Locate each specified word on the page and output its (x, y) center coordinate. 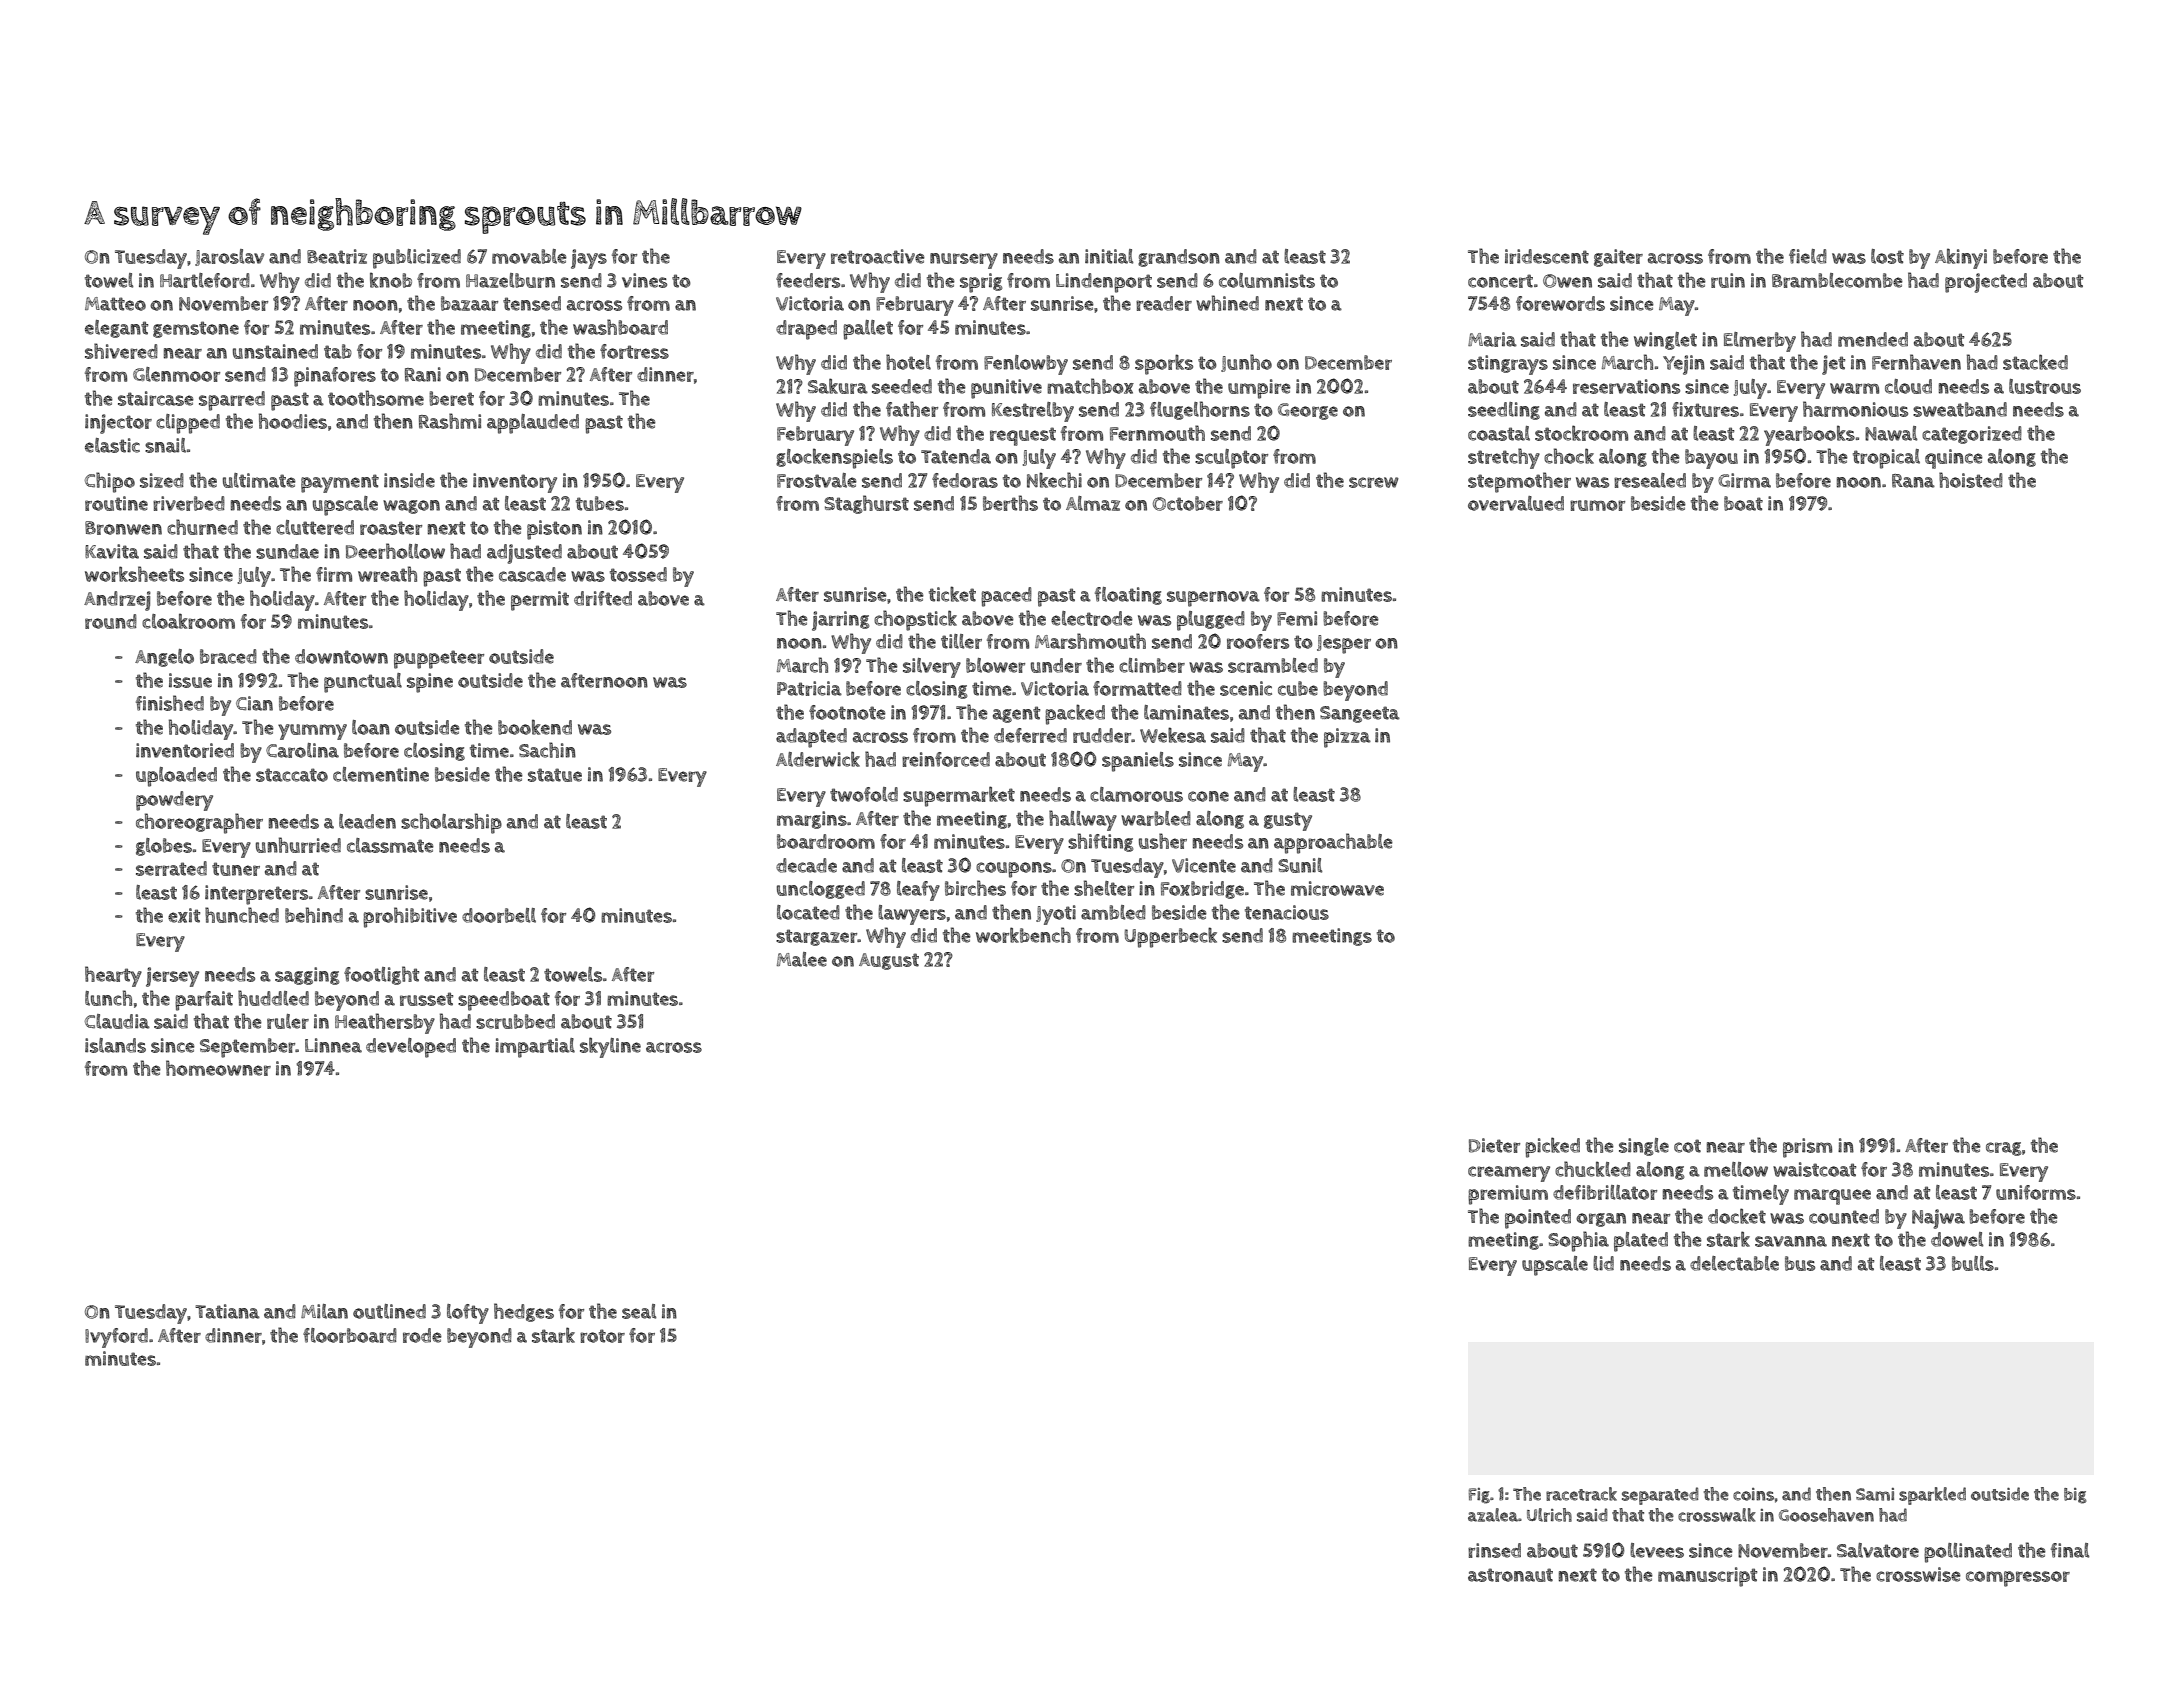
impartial (535, 1048)
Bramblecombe (1837, 280)
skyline (610, 1047)
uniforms (2036, 1192)
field (1808, 256)
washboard (620, 327)
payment (340, 483)
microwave (1337, 888)
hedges (524, 1312)
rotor (602, 1336)
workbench (1023, 935)
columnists (1267, 280)
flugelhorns (1200, 410)
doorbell (499, 915)
